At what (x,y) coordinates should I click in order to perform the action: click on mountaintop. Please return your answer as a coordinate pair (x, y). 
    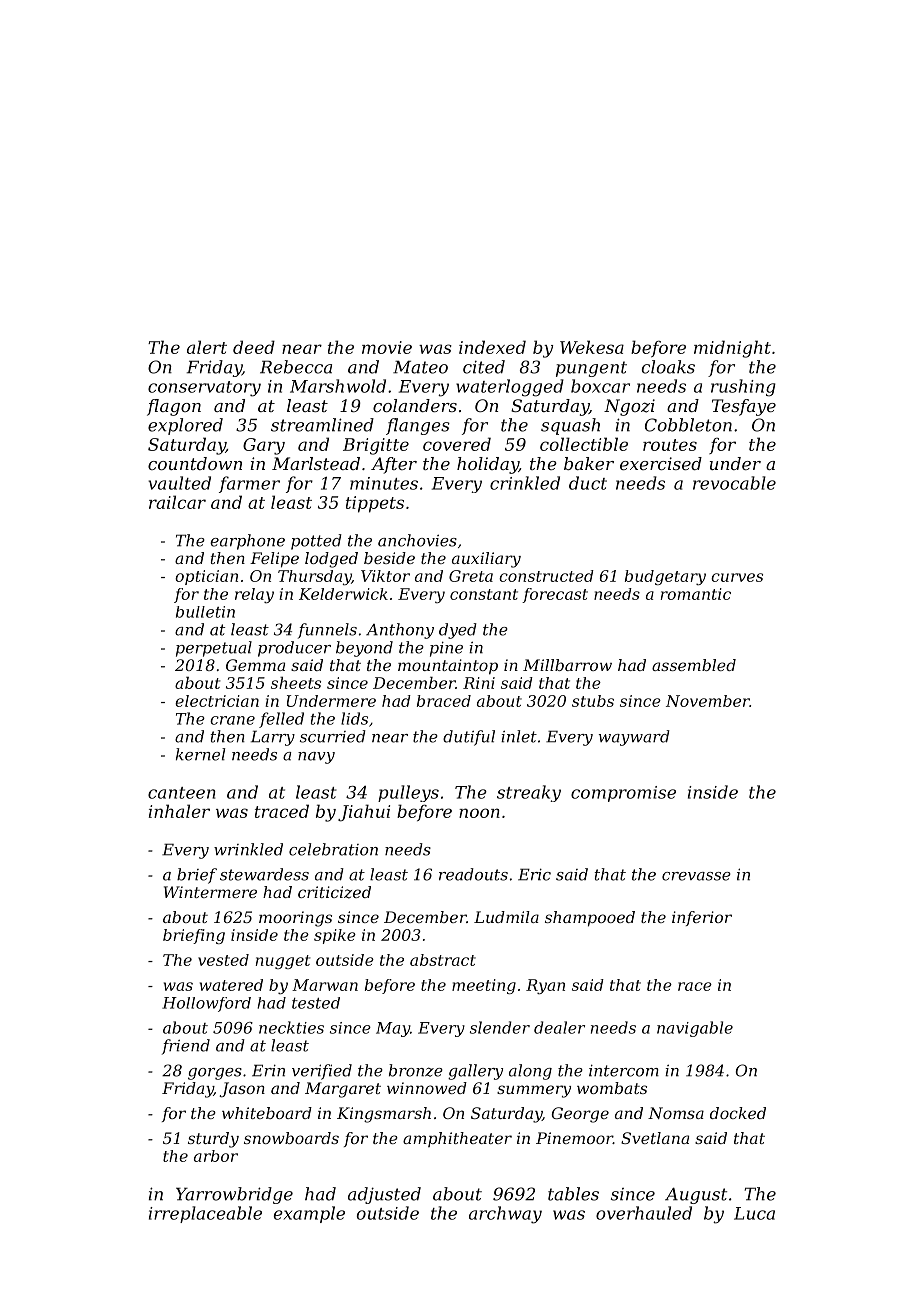
    Looking at the image, I should click on (448, 667).
